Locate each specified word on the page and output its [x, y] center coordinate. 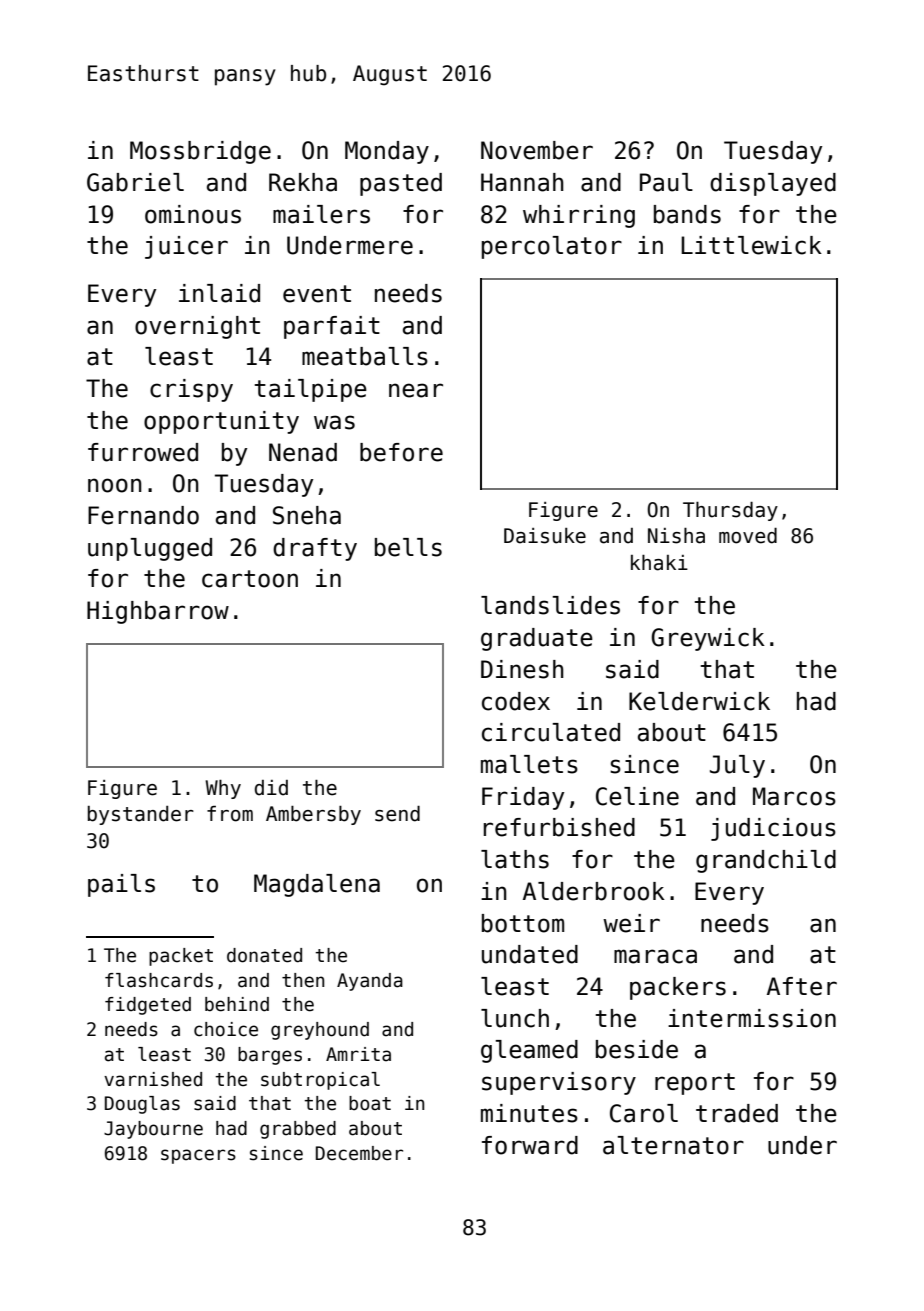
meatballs [365, 356]
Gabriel [135, 182]
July [737, 766]
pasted [401, 184]
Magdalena [317, 885]
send [397, 814]
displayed [773, 184]
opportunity [221, 422]
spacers [198, 1156]
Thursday [730, 511]
